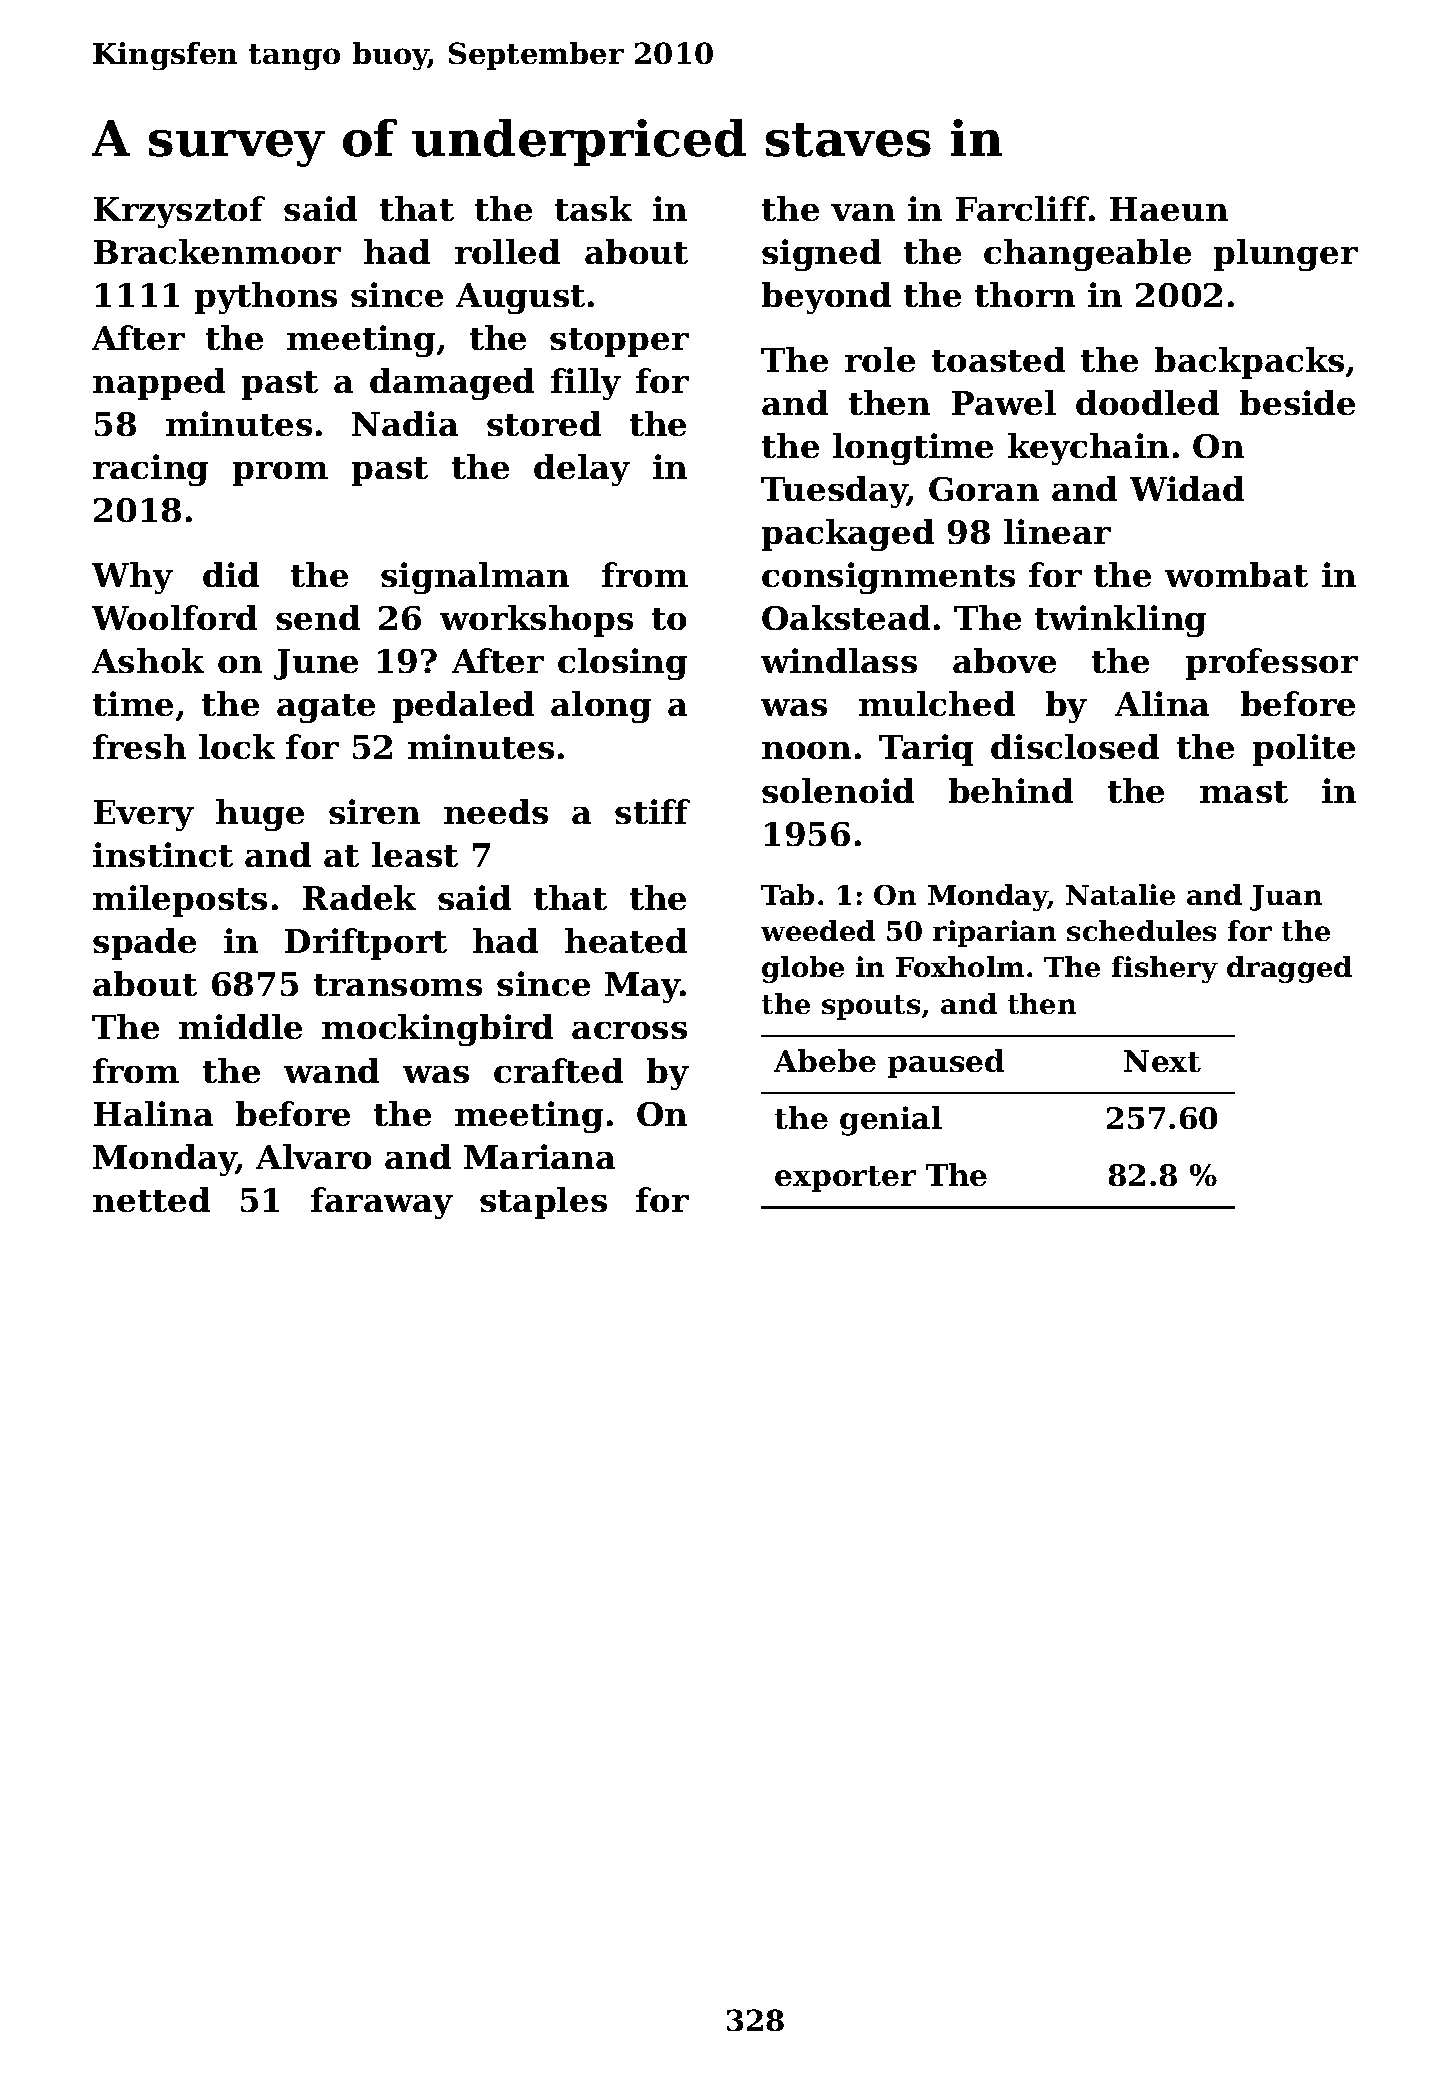  What do you see at coordinates (803, 969) in the screenshot?
I see `globe` at bounding box center [803, 969].
